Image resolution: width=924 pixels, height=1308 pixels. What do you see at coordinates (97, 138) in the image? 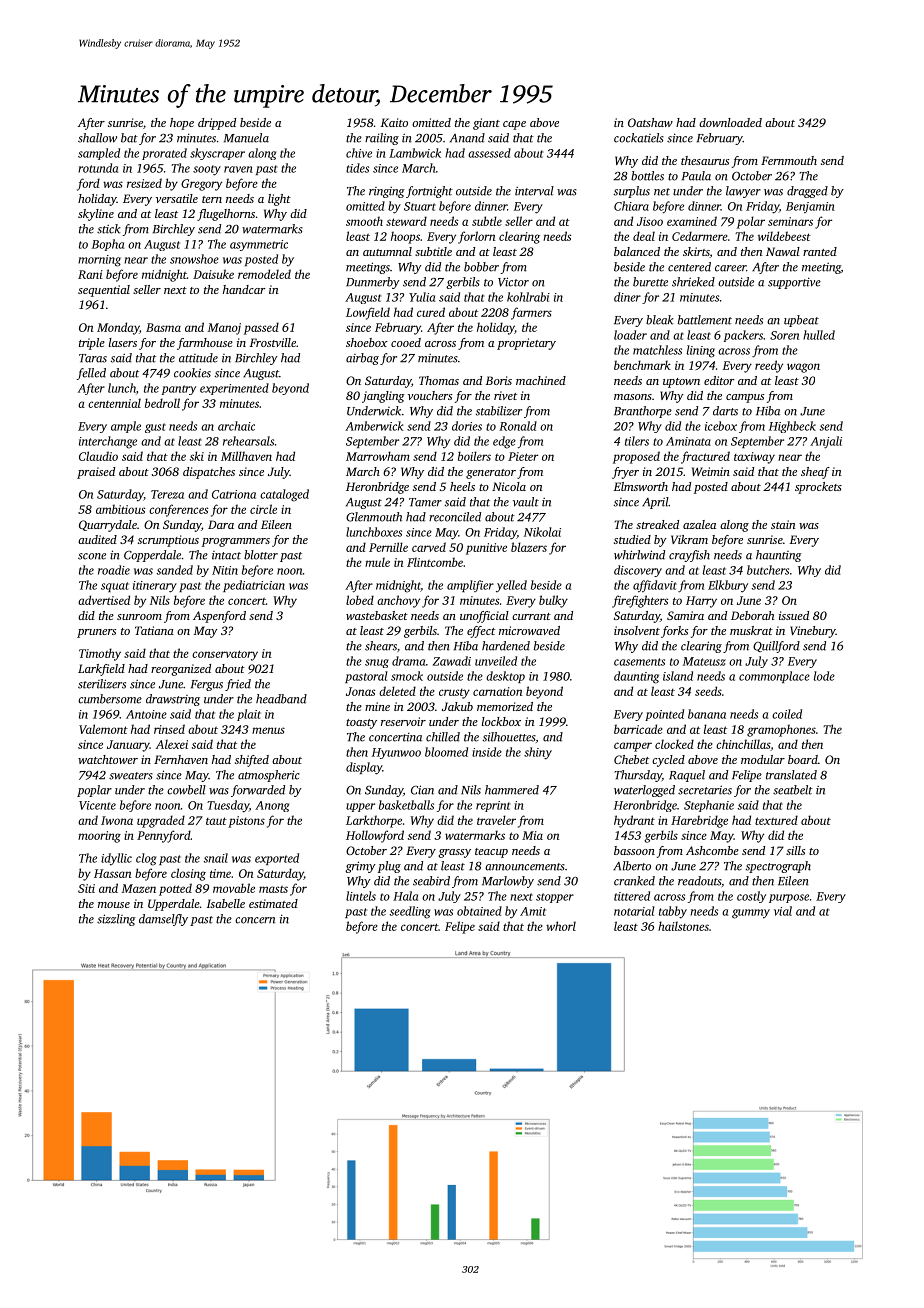
I see `shallow` at bounding box center [97, 138].
